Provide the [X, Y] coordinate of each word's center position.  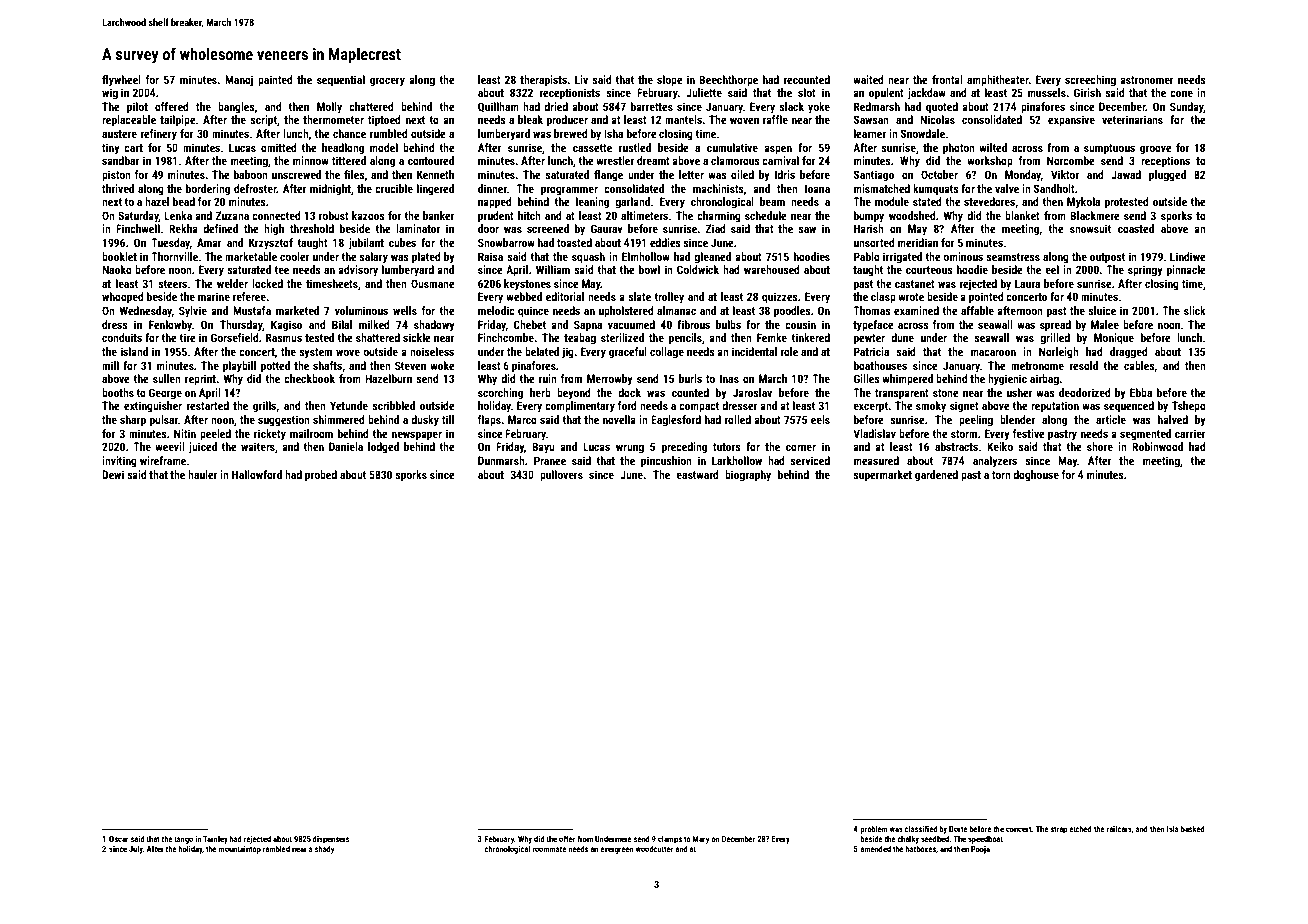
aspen [778, 150]
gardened [936, 476]
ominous [963, 256]
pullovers [561, 476]
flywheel [121, 81]
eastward [697, 474]
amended [875, 849]
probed [321, 476]
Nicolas [937, 119]
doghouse [1036, 476]
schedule [766, 215]
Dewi [113, 474]
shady [324, 849]
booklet [119, 256]
